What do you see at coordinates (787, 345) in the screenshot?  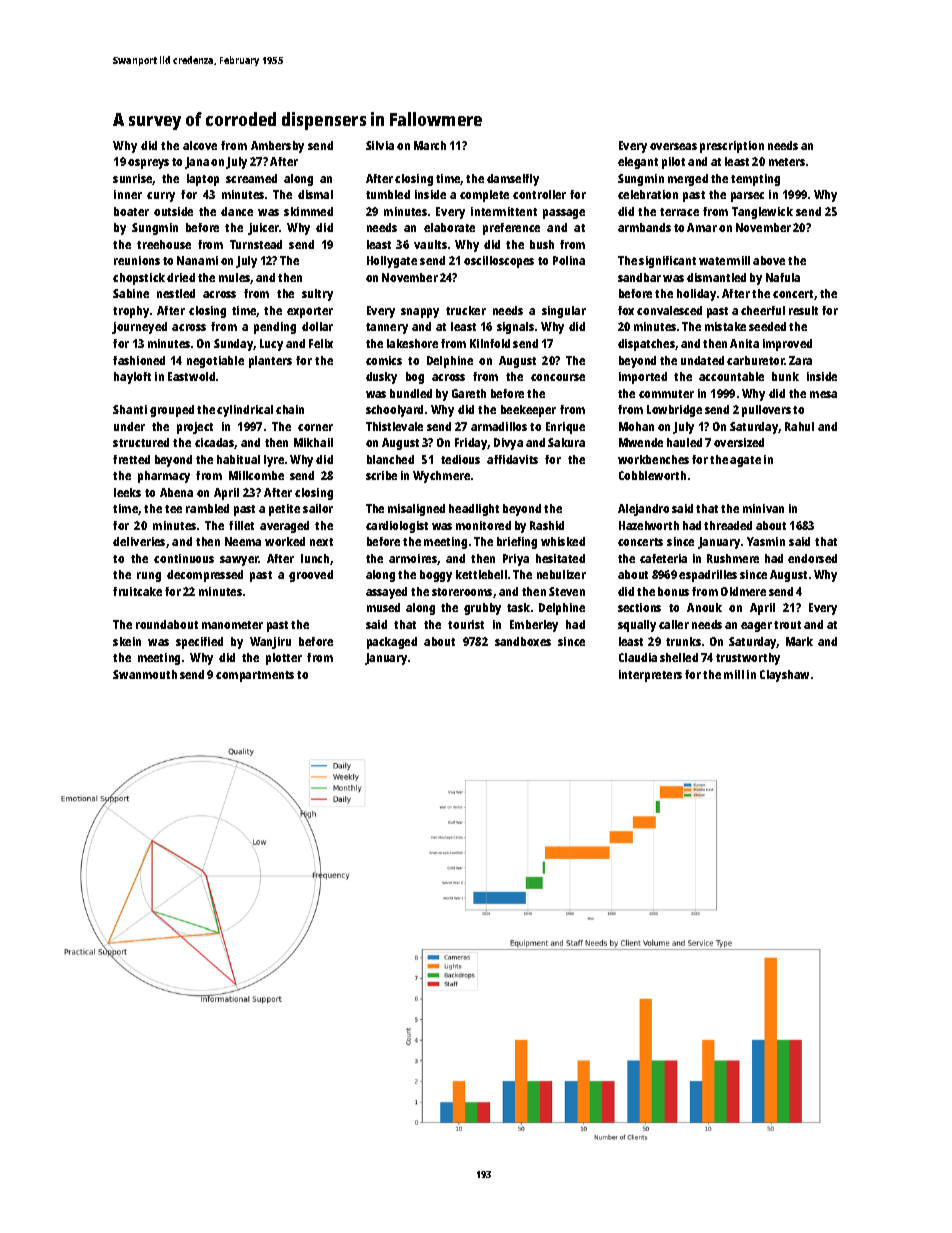 I see `improved` at bounding box center [787, 345].
